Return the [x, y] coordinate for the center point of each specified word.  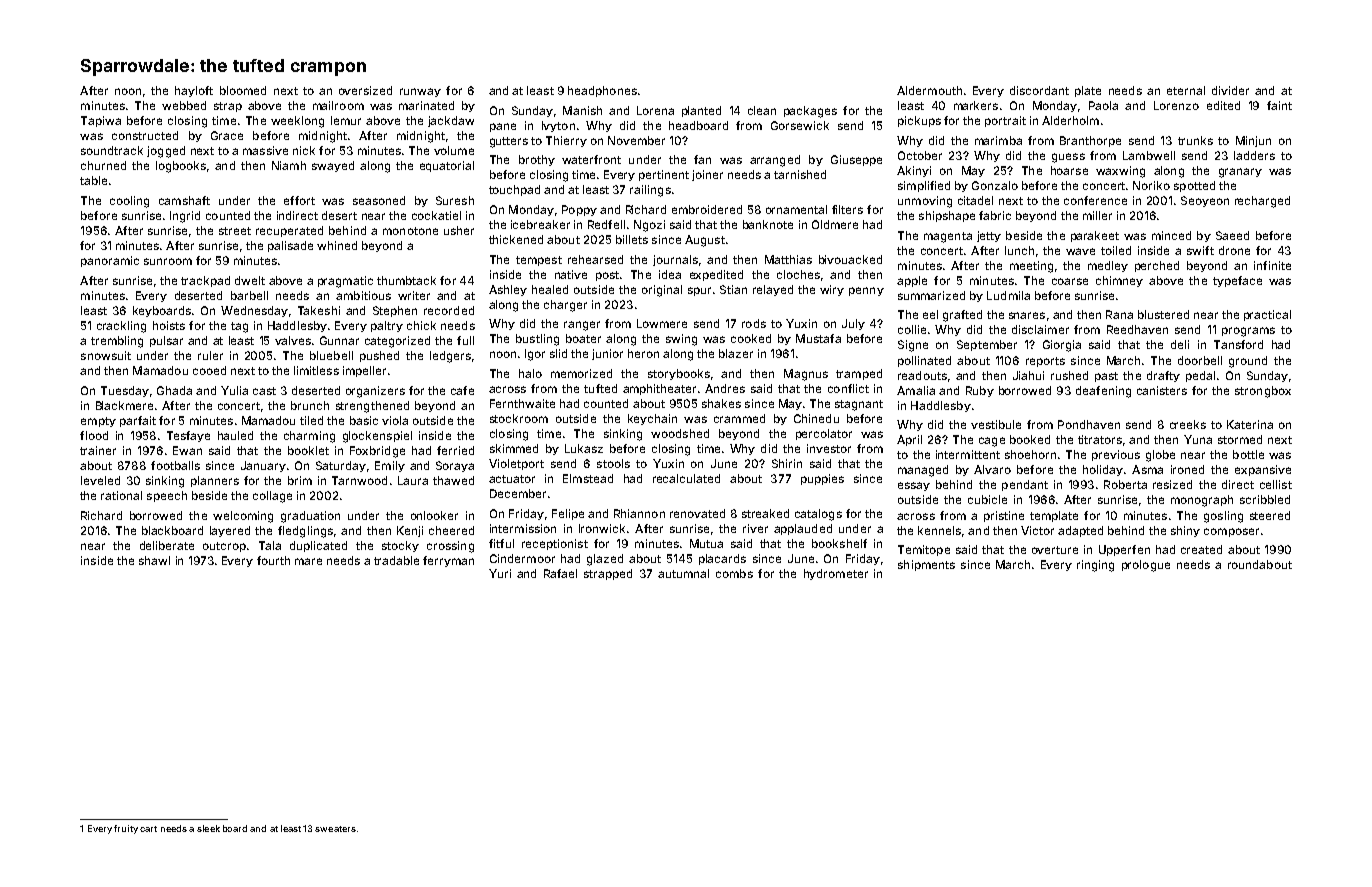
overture [1055, 550]
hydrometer [836, 574]
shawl [154, 560]
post [607, 276]
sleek [208, 828]
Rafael [560, 573]
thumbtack [406, 280]
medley [1108, 266]
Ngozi [649, 226]
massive [265, 150]
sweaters [335, 829]
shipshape [947, 216]
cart [148, 829]
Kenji [410, 531]
